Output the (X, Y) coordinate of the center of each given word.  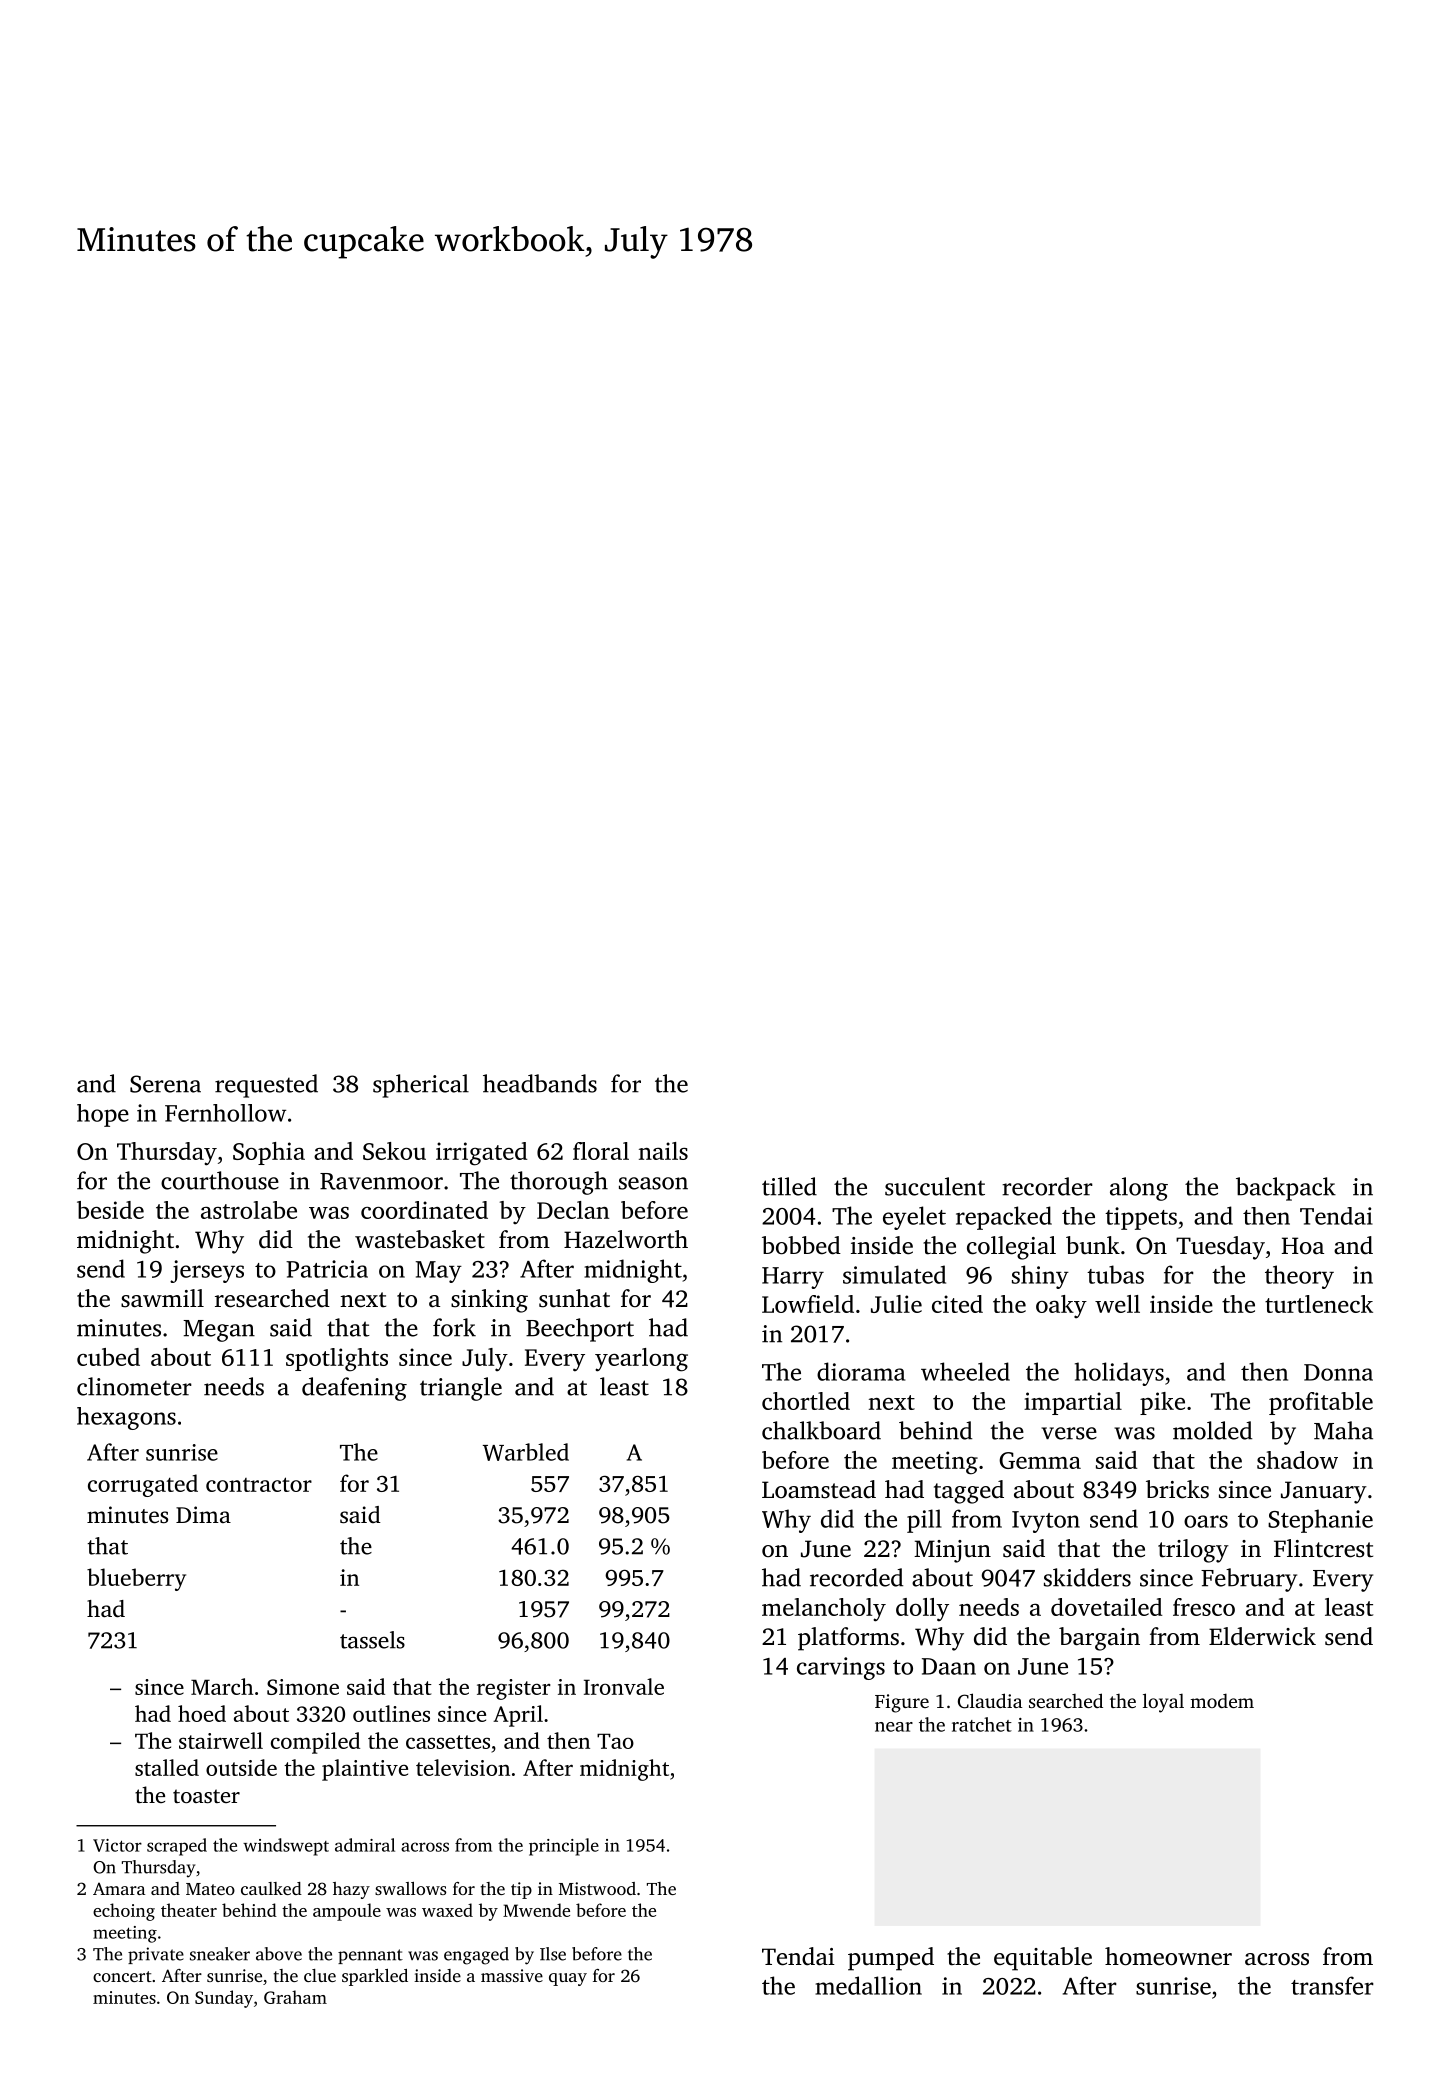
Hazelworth (626, 1239)
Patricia (327, 1269)
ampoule (347, 1912)
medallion (868, 1985)
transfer (1332, 1985)
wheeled (965, 1371)
